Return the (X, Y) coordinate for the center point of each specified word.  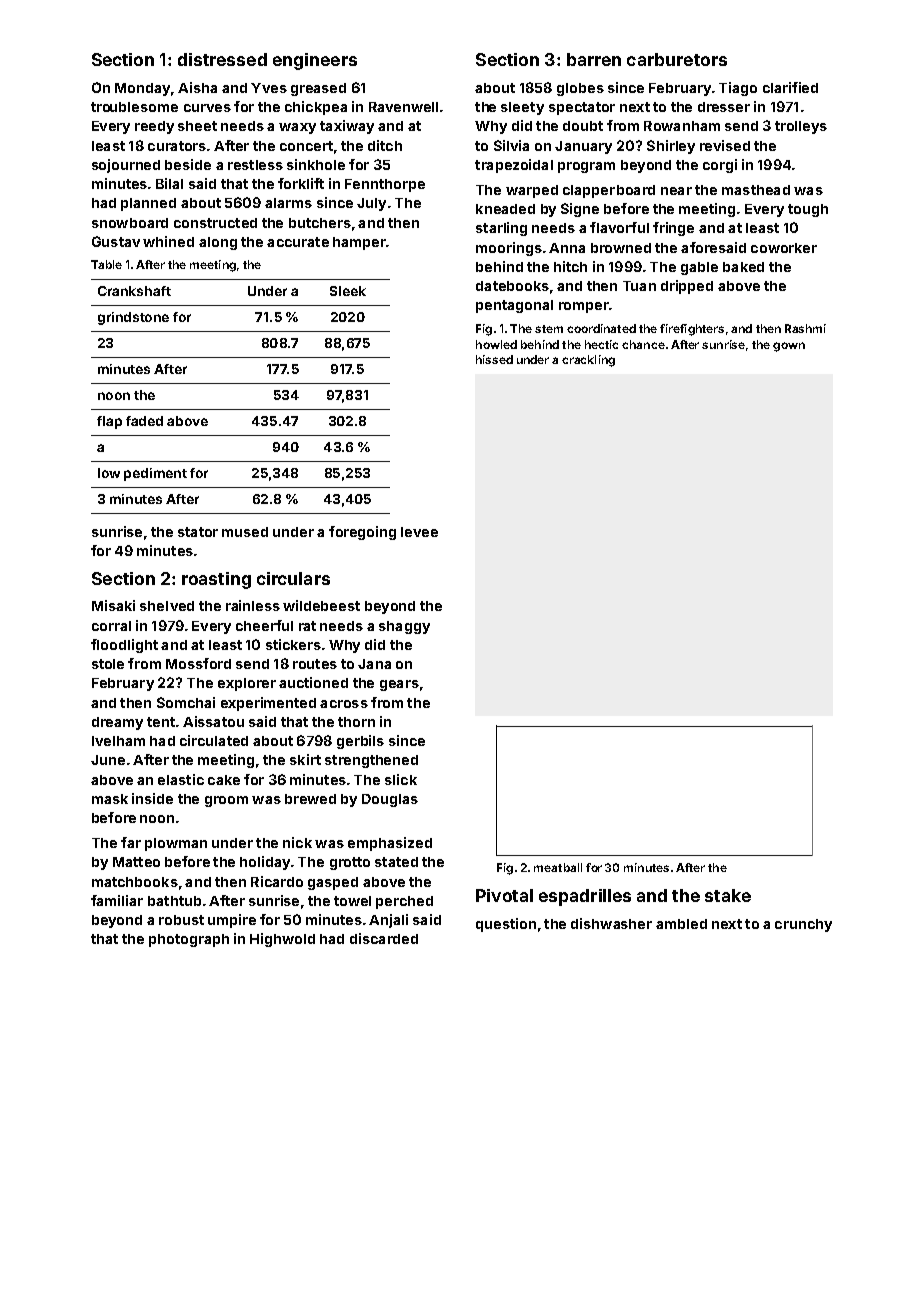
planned (148, 204)
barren (594, 59)
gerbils (360, 742)
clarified (790, 87)
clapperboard (609, 191)
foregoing (362, 533)
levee (419, 532)
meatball (558, 867)
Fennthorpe (385, 185)
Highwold (282, 940)
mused (245, 532)
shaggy (404, 627)
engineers (315, 61)
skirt (305, 759)
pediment (155, 474)
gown (789, 347)
